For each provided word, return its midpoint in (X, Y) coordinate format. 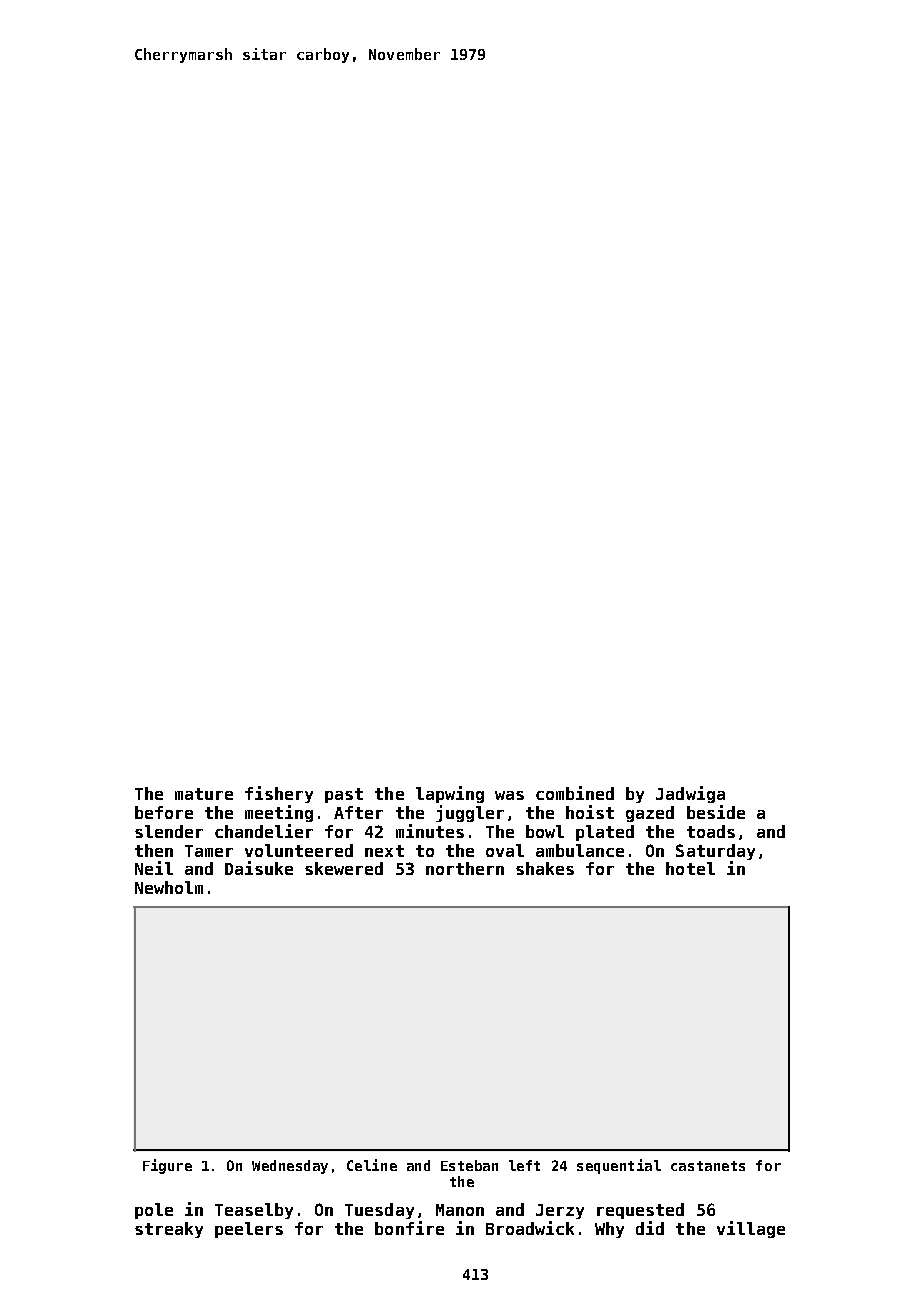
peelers (249, 1230)
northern (465, 868)
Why (609, 1230)
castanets (708, 1166)
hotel (690, 868)
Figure (167, 1166)
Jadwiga (690, 794)
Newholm (169, 887)
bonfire (409, 1228)
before (164, 812)
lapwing (450, 794)
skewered (344, 868)
